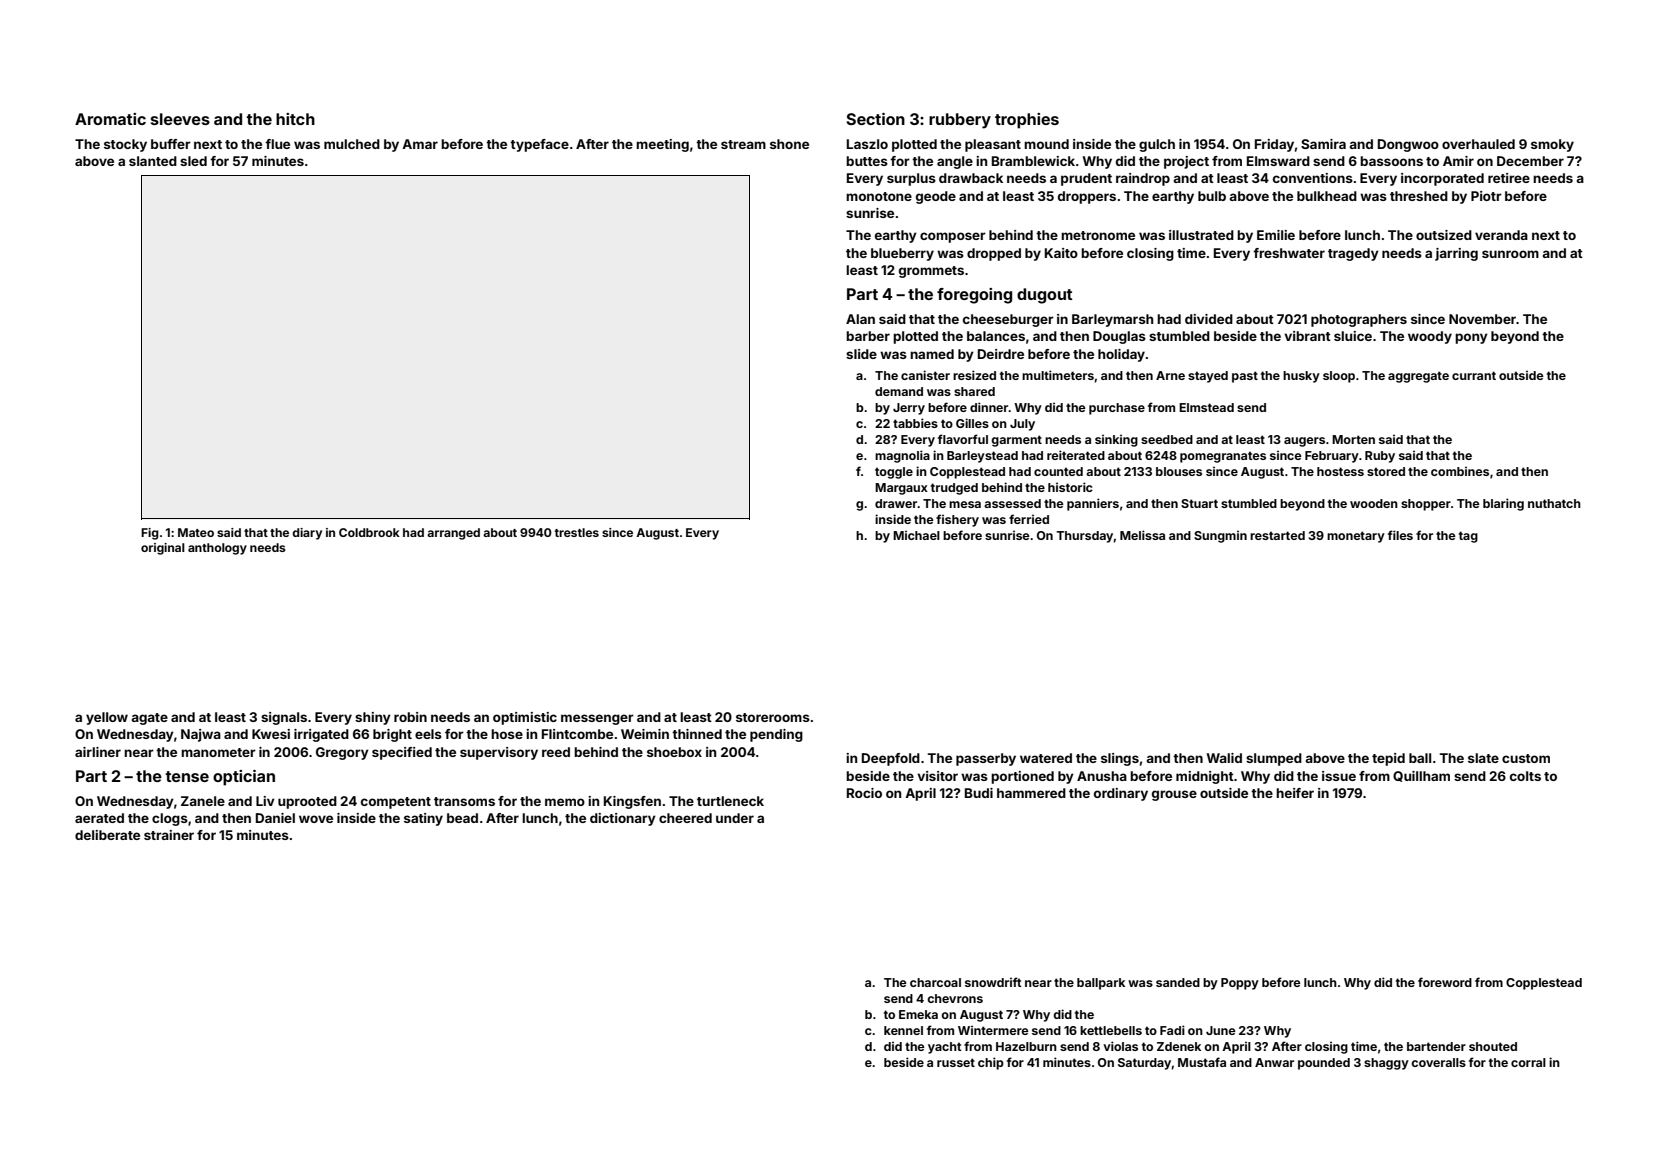 This screenshot has height=1175, width=1662. I want to click on satiny, so click(423, 819).
